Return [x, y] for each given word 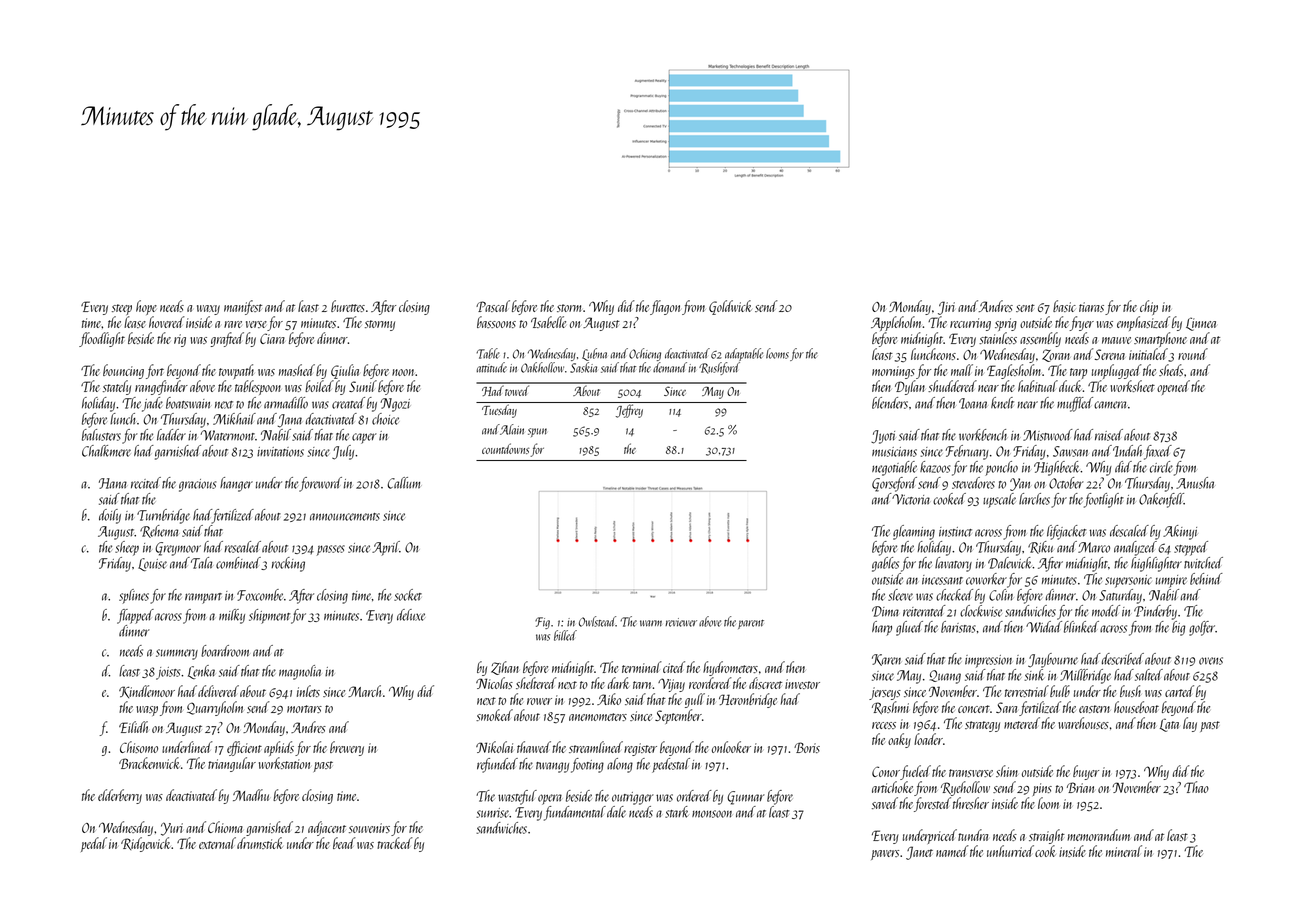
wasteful [517, 797]
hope [146, 307]
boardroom [225, 651]
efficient [244, 748]
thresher [971, 803]
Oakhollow [542, 367]
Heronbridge [748, 700]
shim [1007, 771]
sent [1025, 308]
